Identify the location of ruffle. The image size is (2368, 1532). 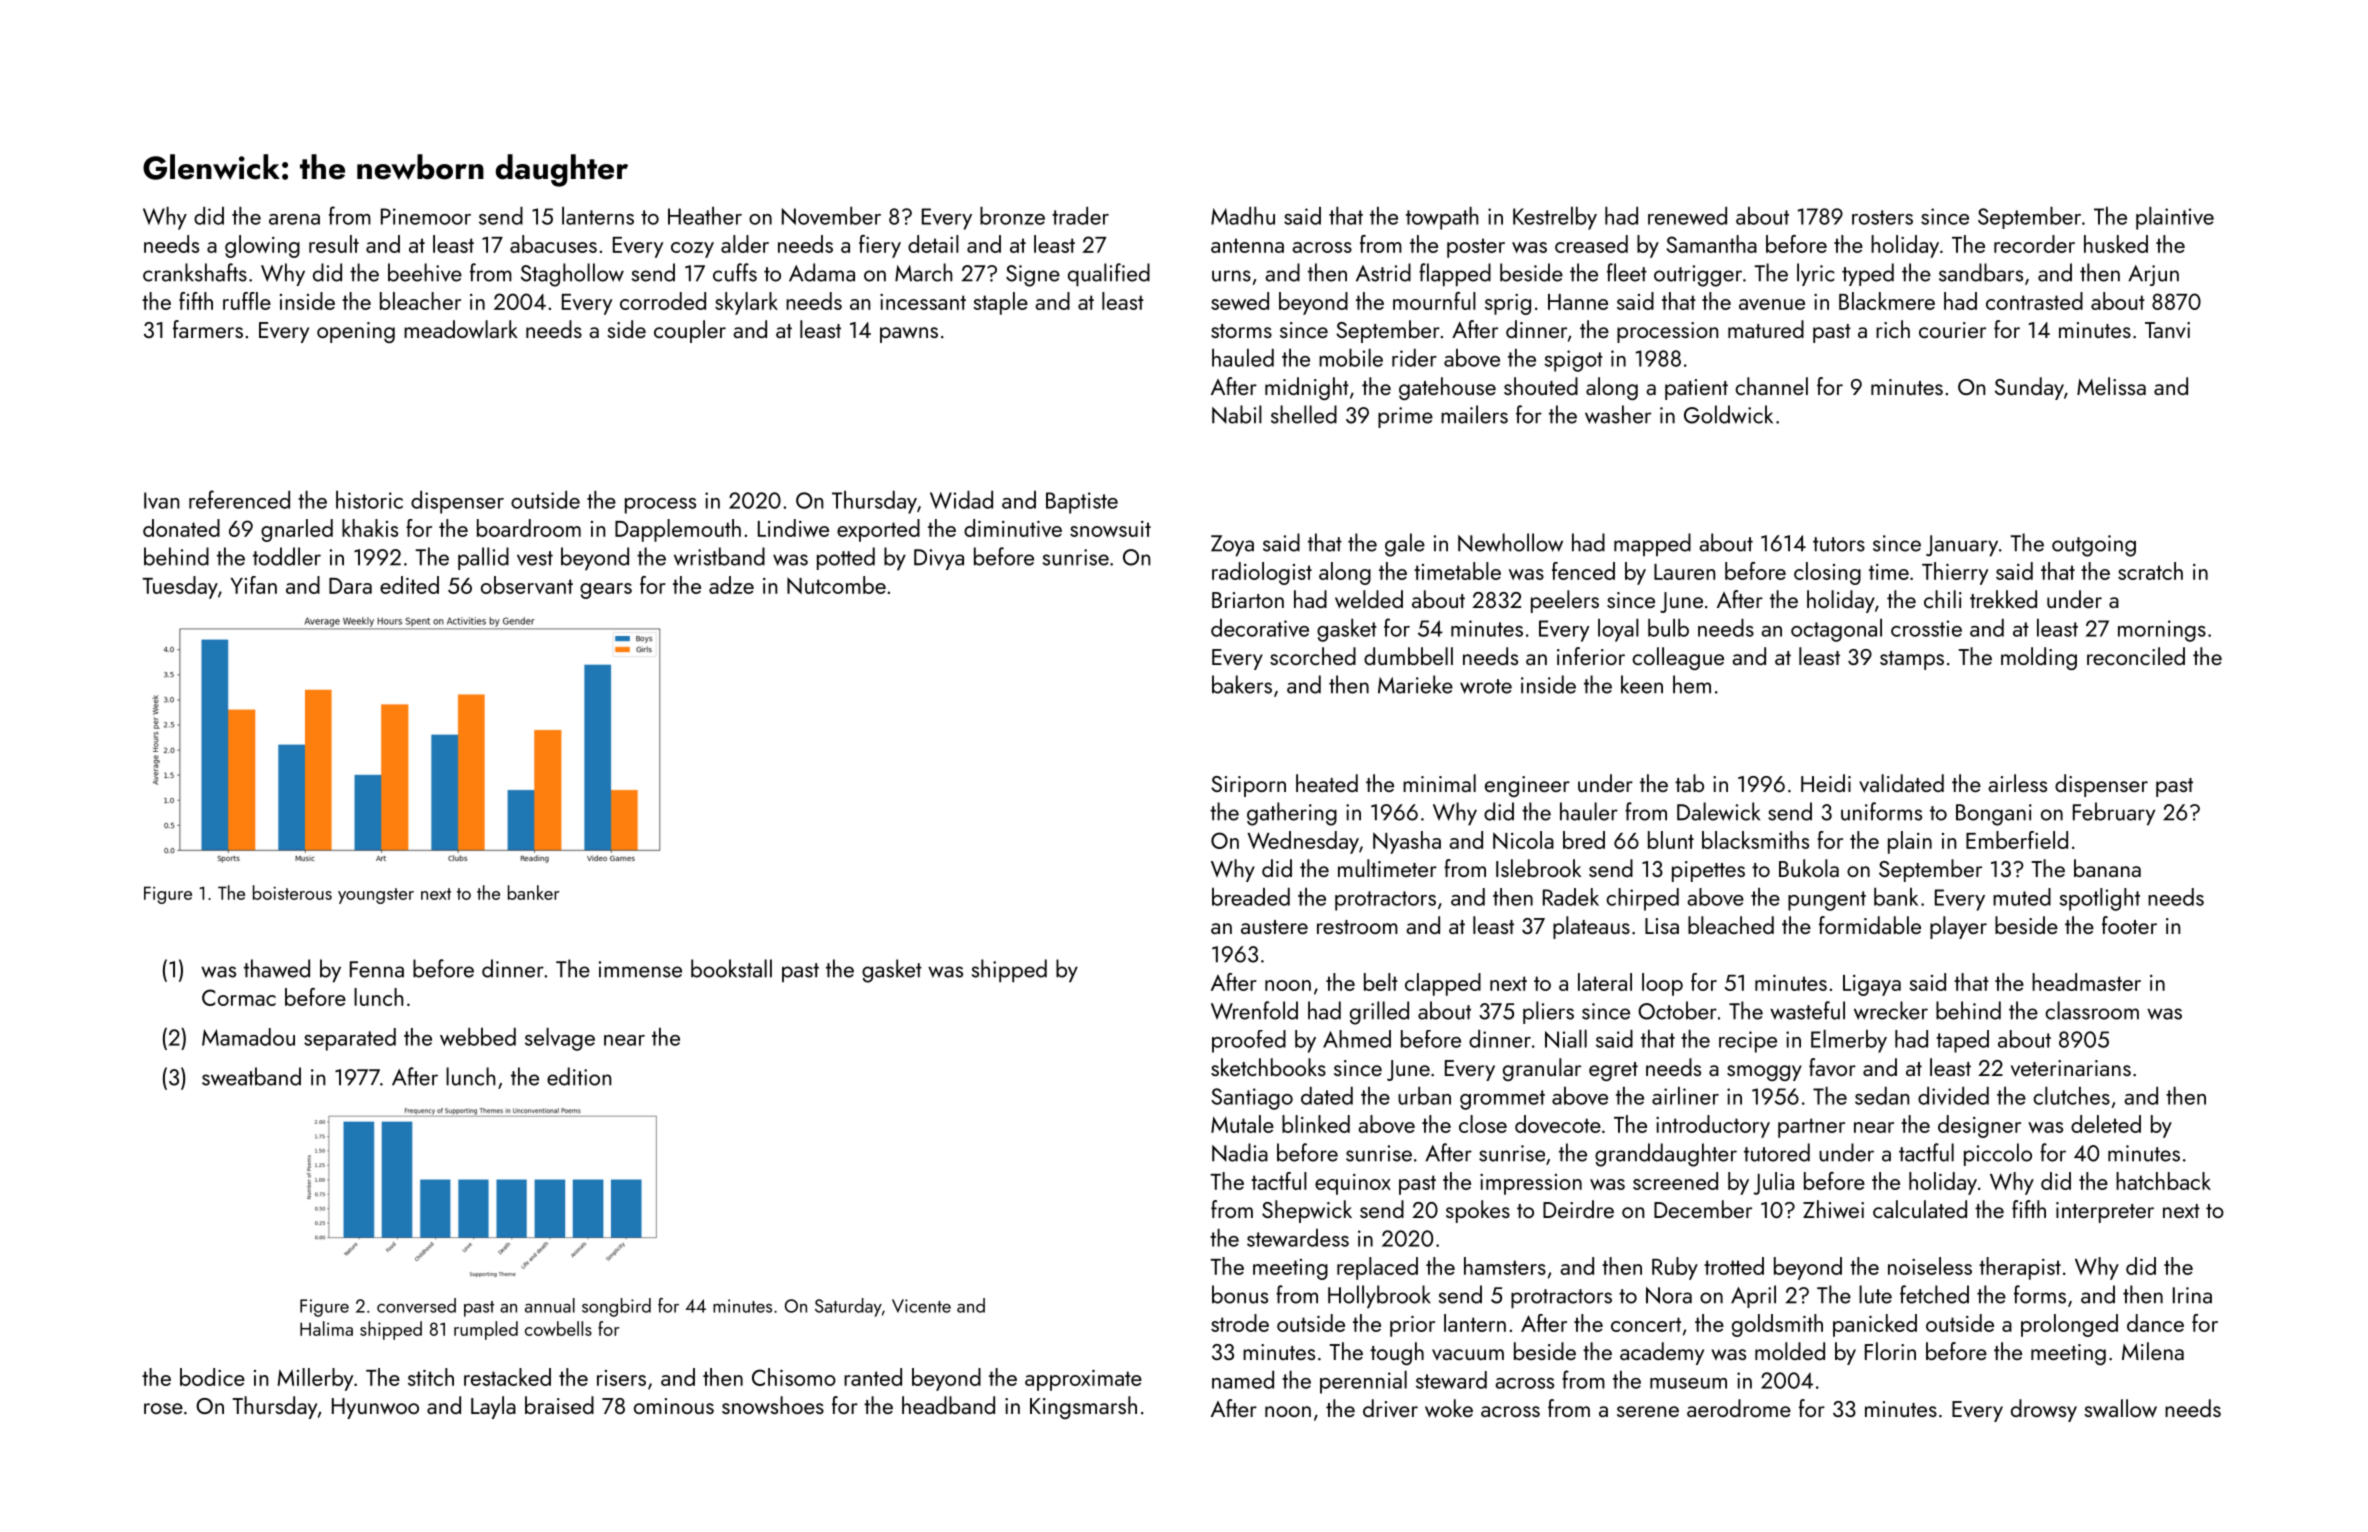
(247, 301).
